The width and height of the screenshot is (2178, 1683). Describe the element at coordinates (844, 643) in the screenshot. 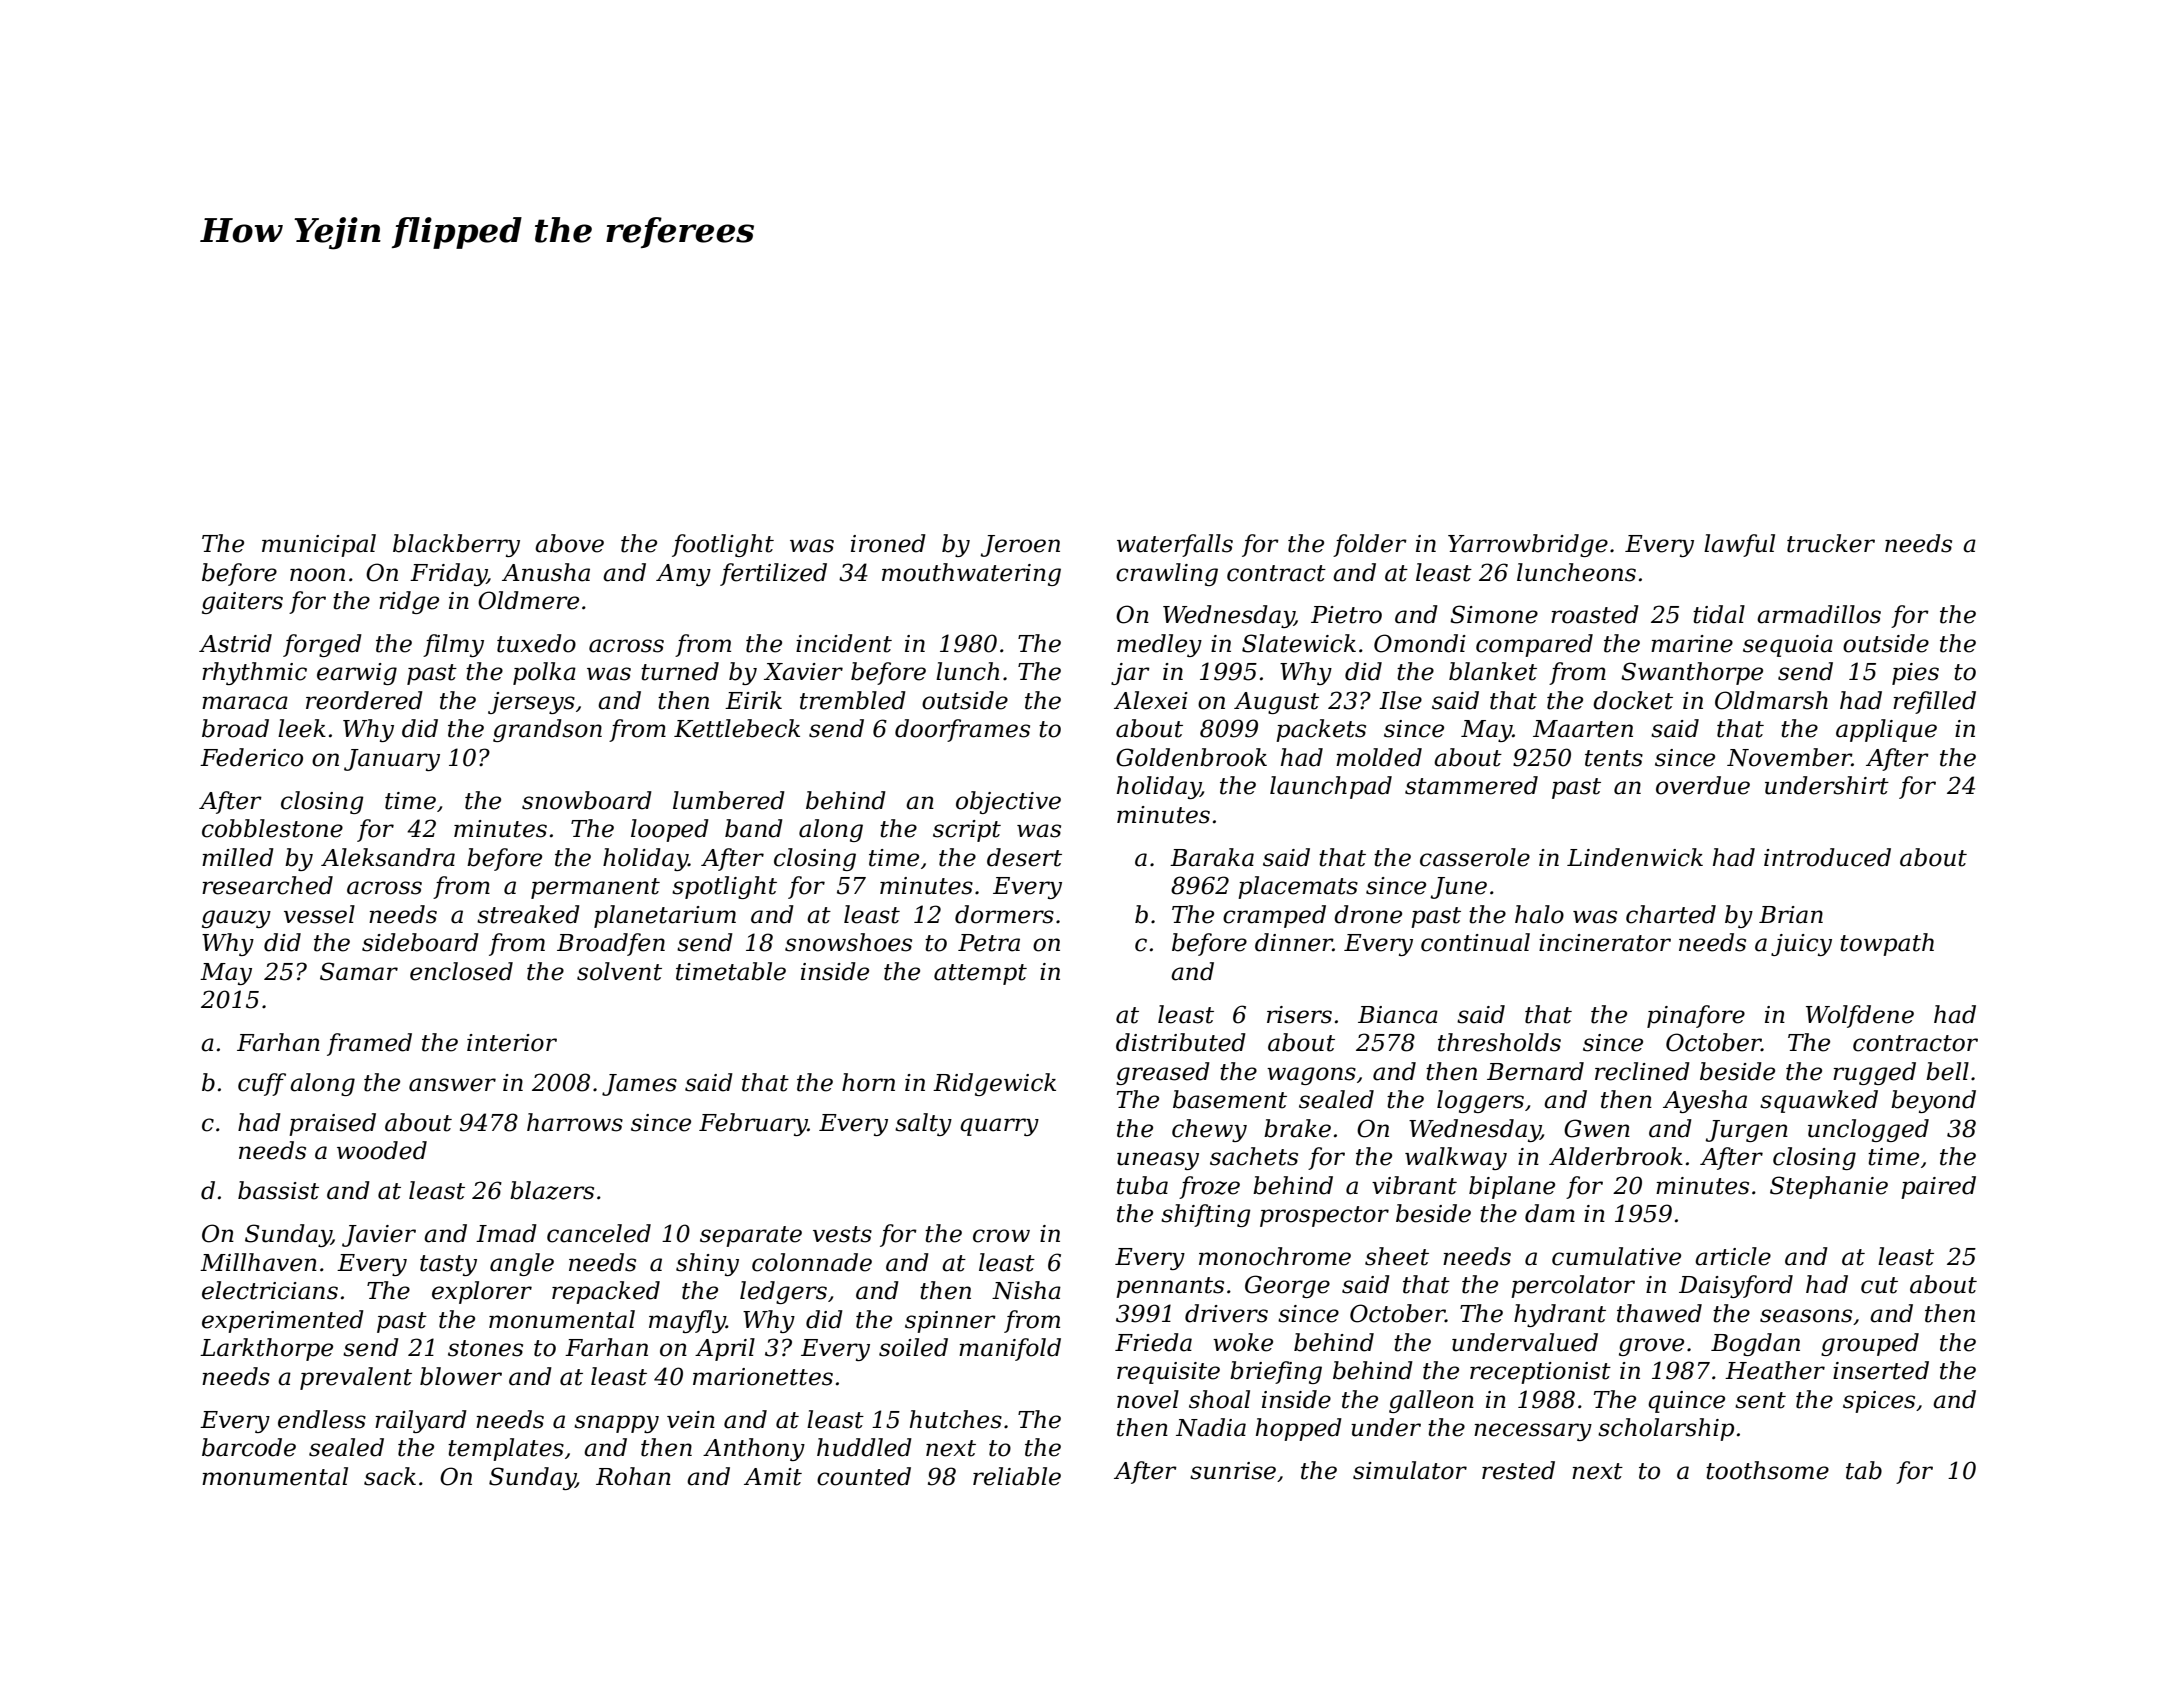

I see `incident` at that location.
